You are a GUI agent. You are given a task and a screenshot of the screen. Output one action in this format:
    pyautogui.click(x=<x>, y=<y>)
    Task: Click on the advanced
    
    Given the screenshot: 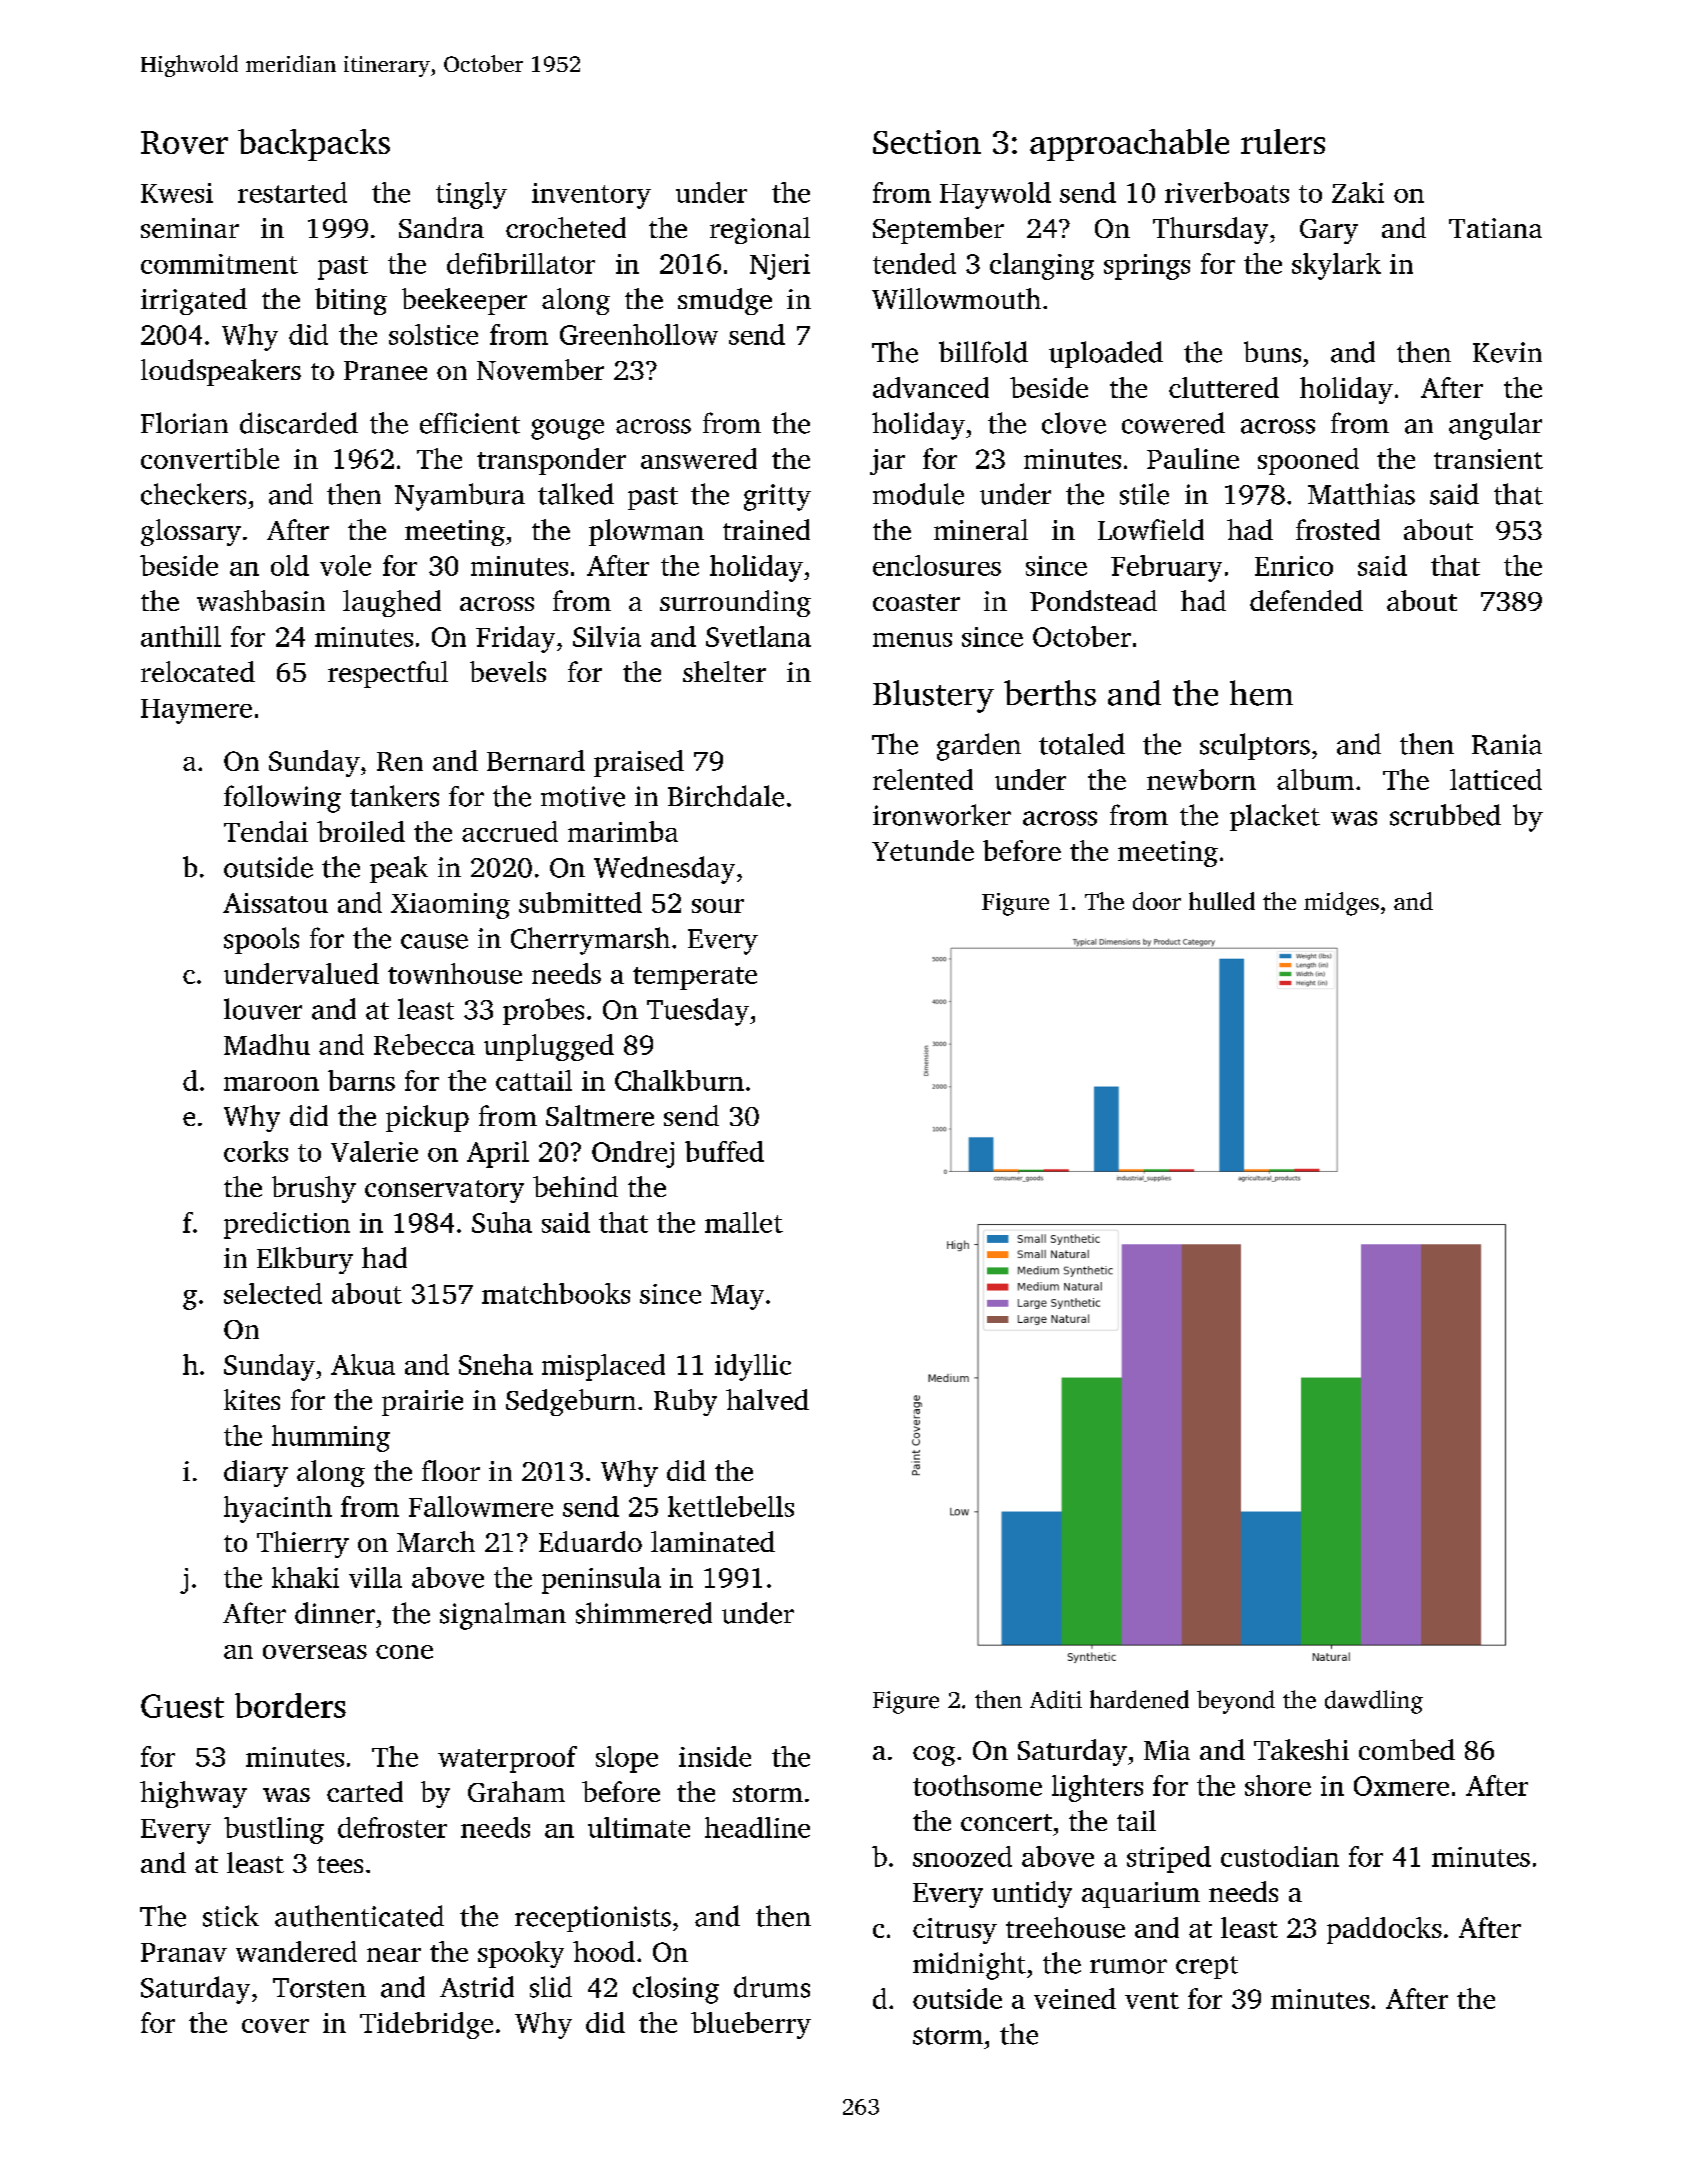 What is the action you would take?
    pyautogui.click(x=931, y=387)
